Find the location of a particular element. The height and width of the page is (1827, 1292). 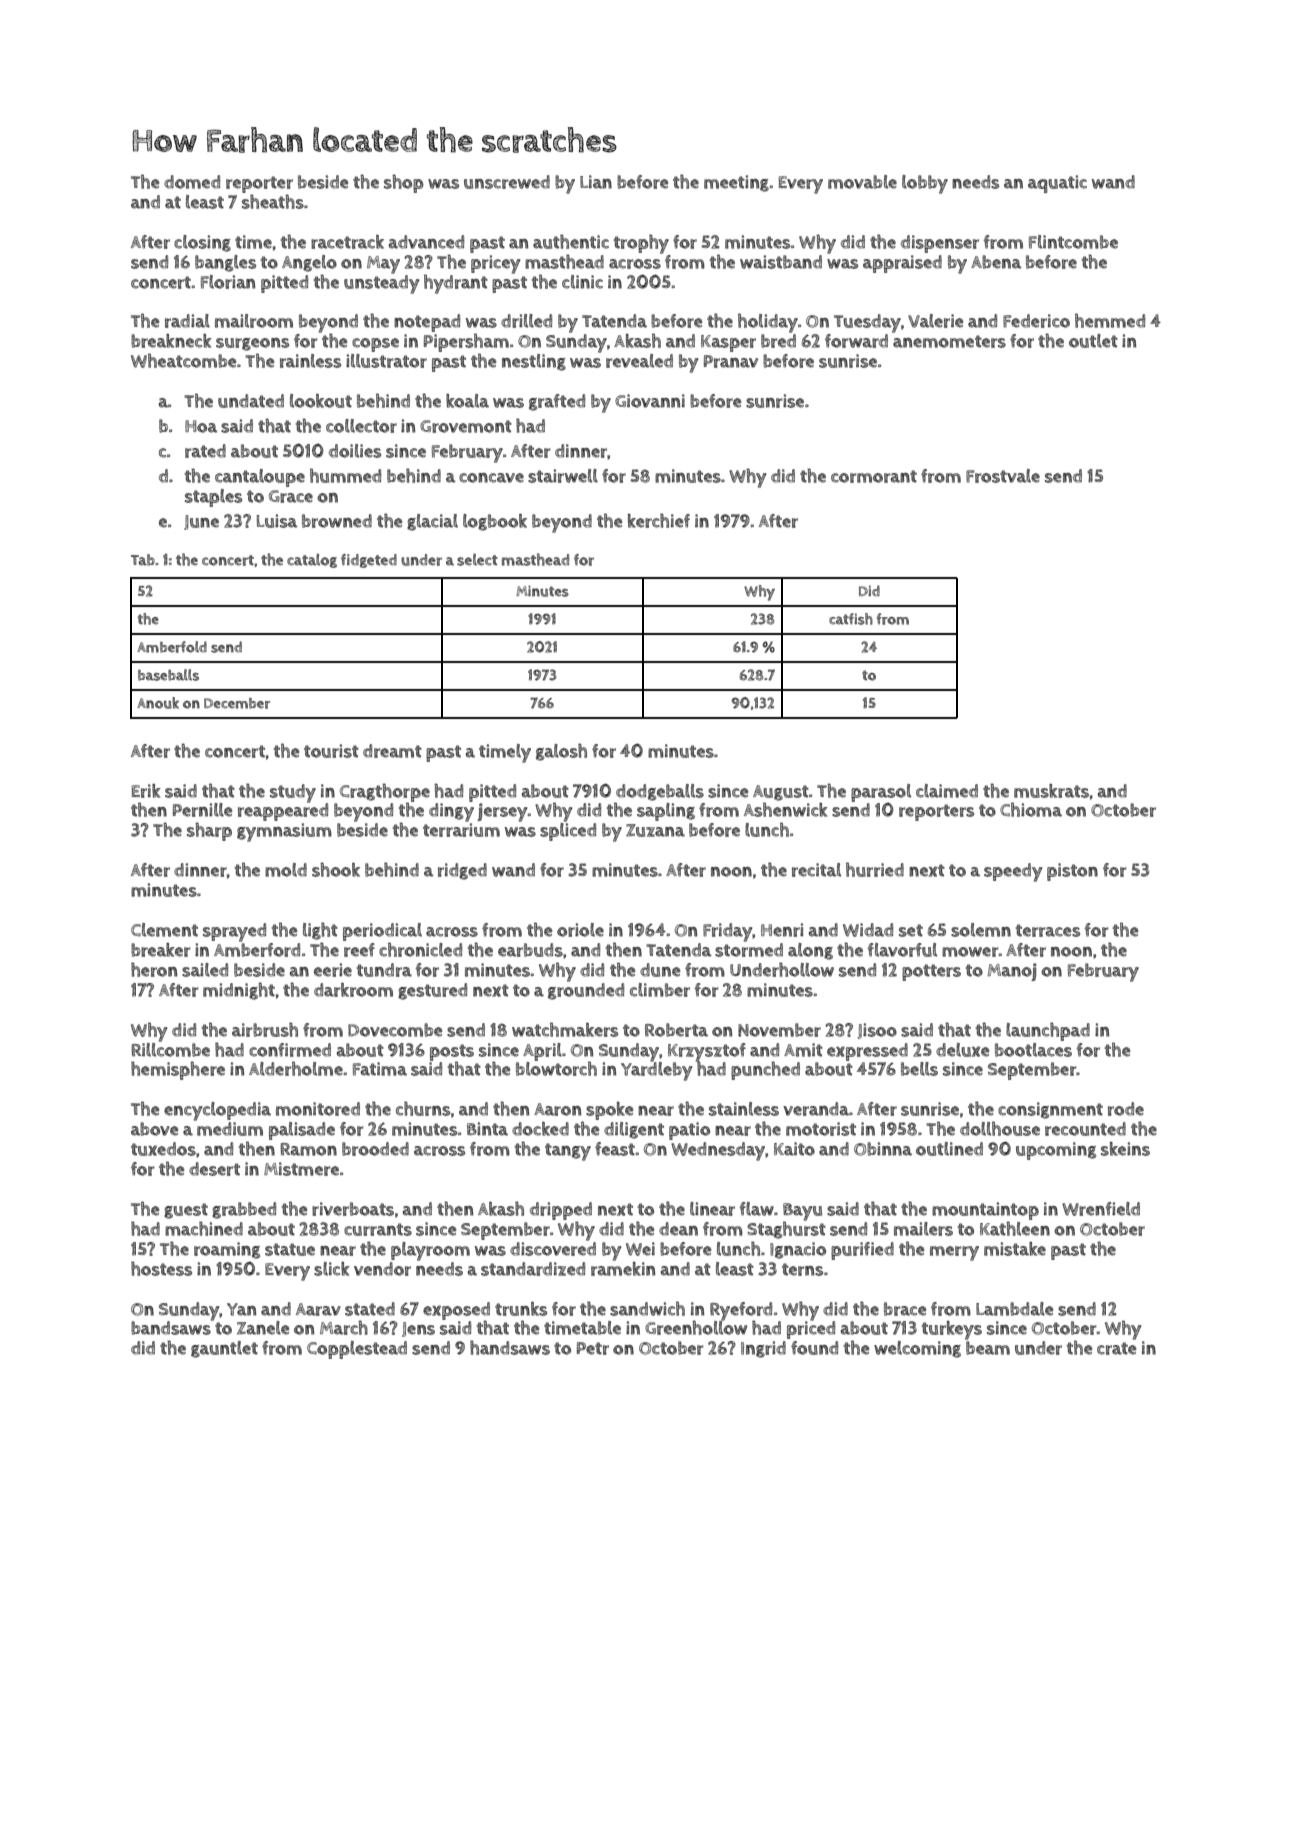

earbuds is located at coordinates (530, 950).
